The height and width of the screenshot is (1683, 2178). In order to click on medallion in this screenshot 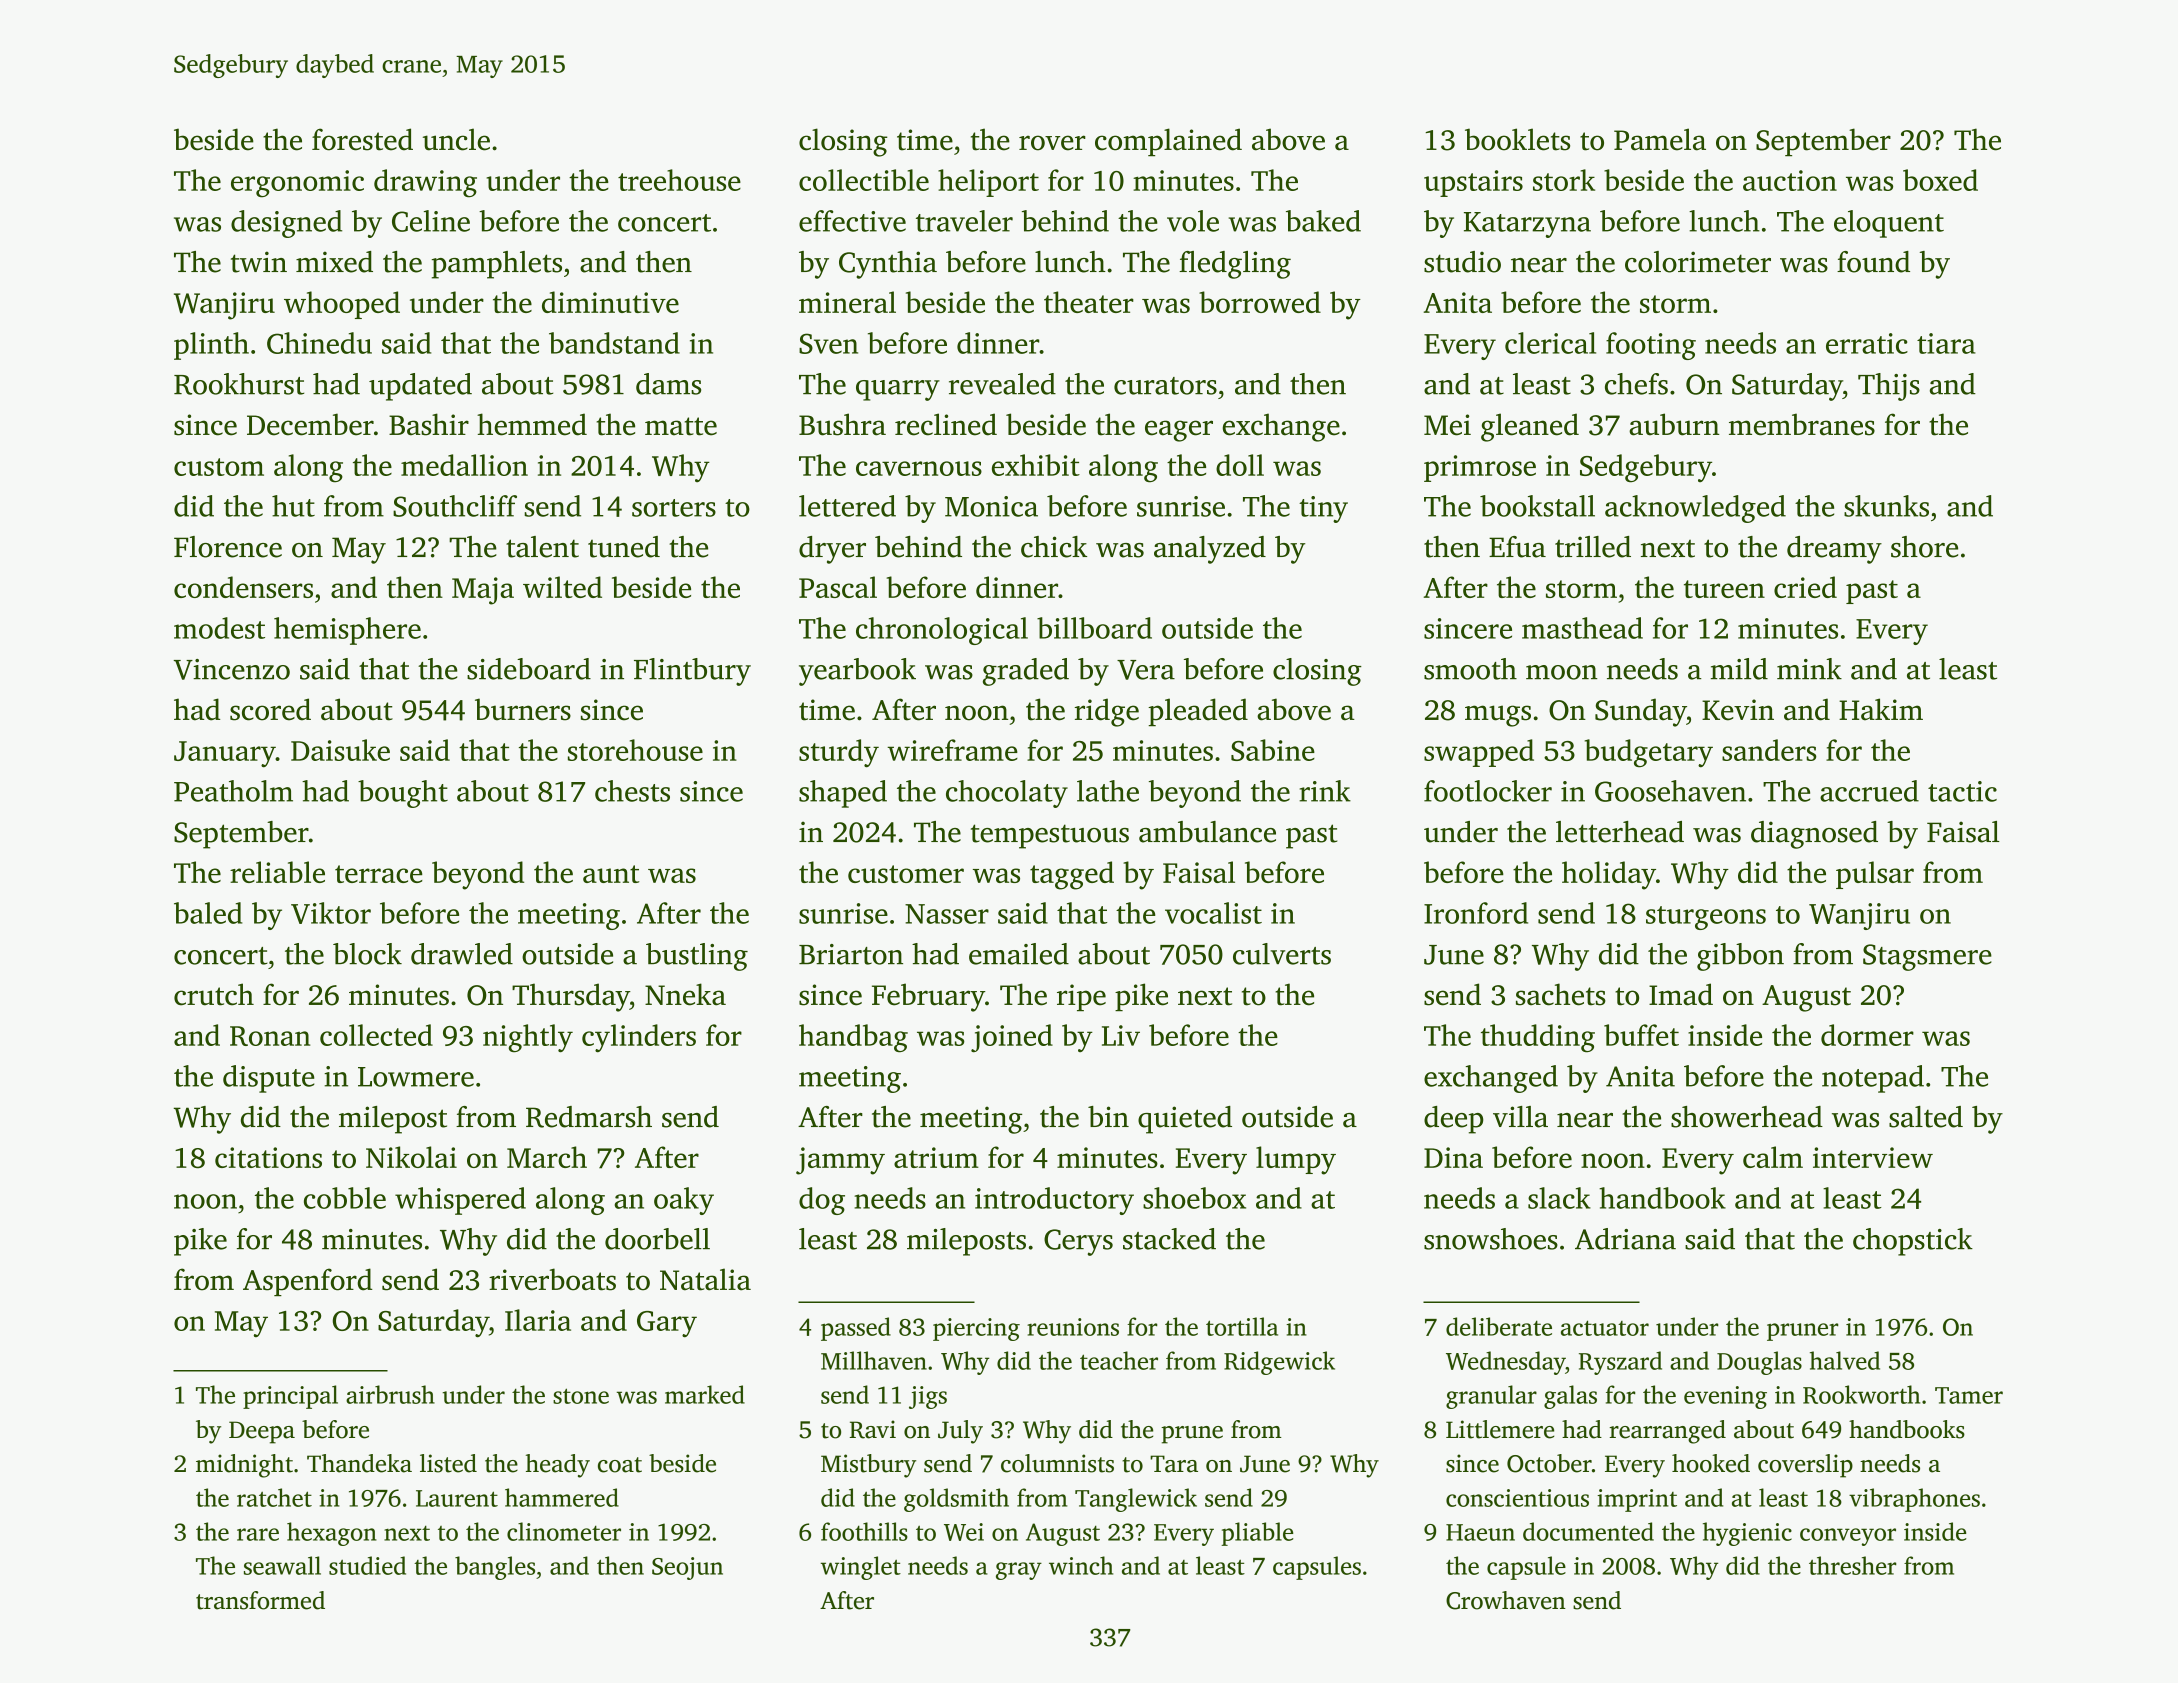, I will do `click(464, 465)`.
